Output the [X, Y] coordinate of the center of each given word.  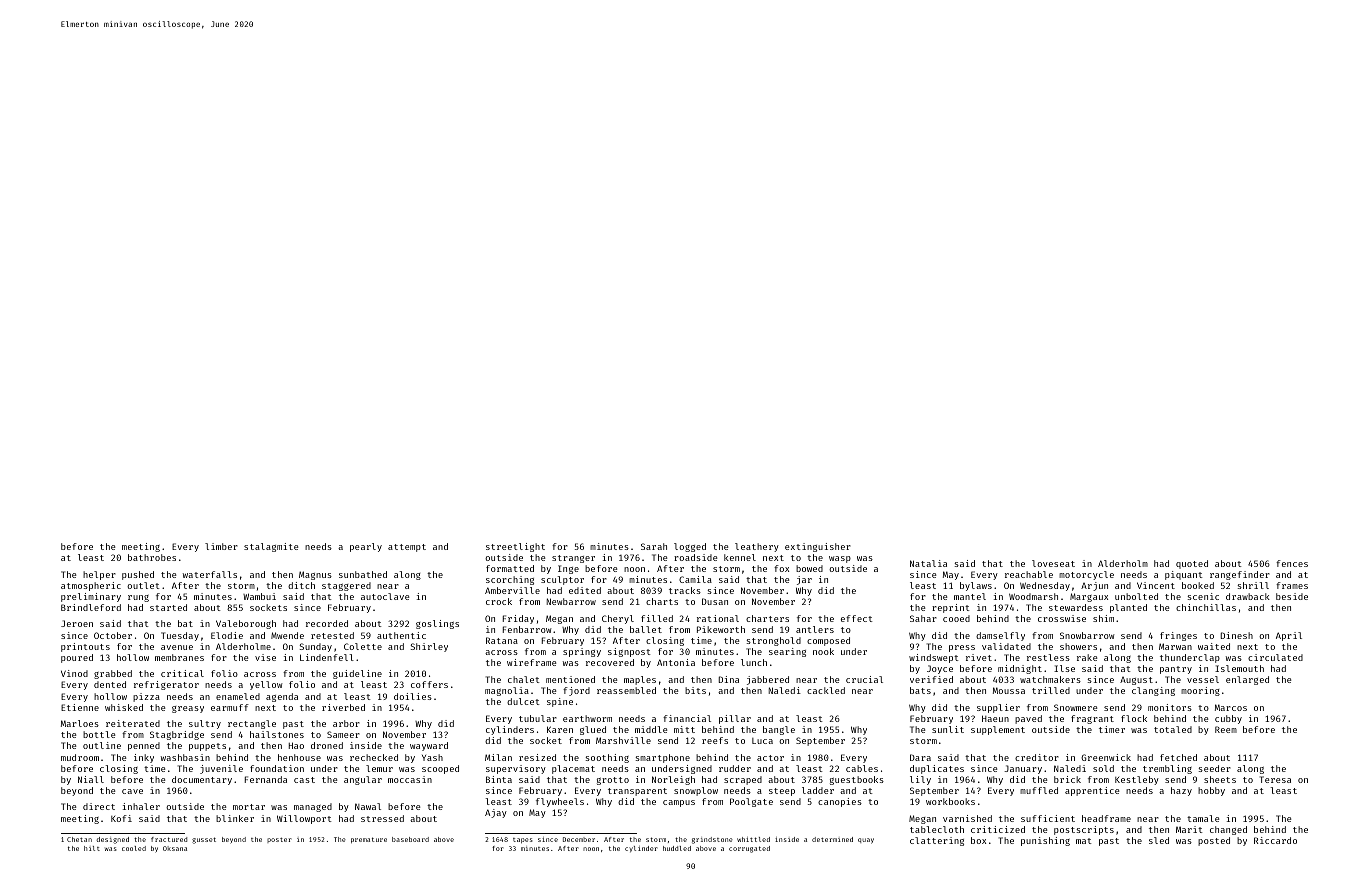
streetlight [515, 547]
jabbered [768, 680]
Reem [1226, 729]
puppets [207, 747]
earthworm [587, 718]
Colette [363, 646]
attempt [407, 548]
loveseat [1053, 563]
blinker [235, 818]
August [1136, 681]
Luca [762, 741]
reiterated [133, 723]
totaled [1173, 729]
